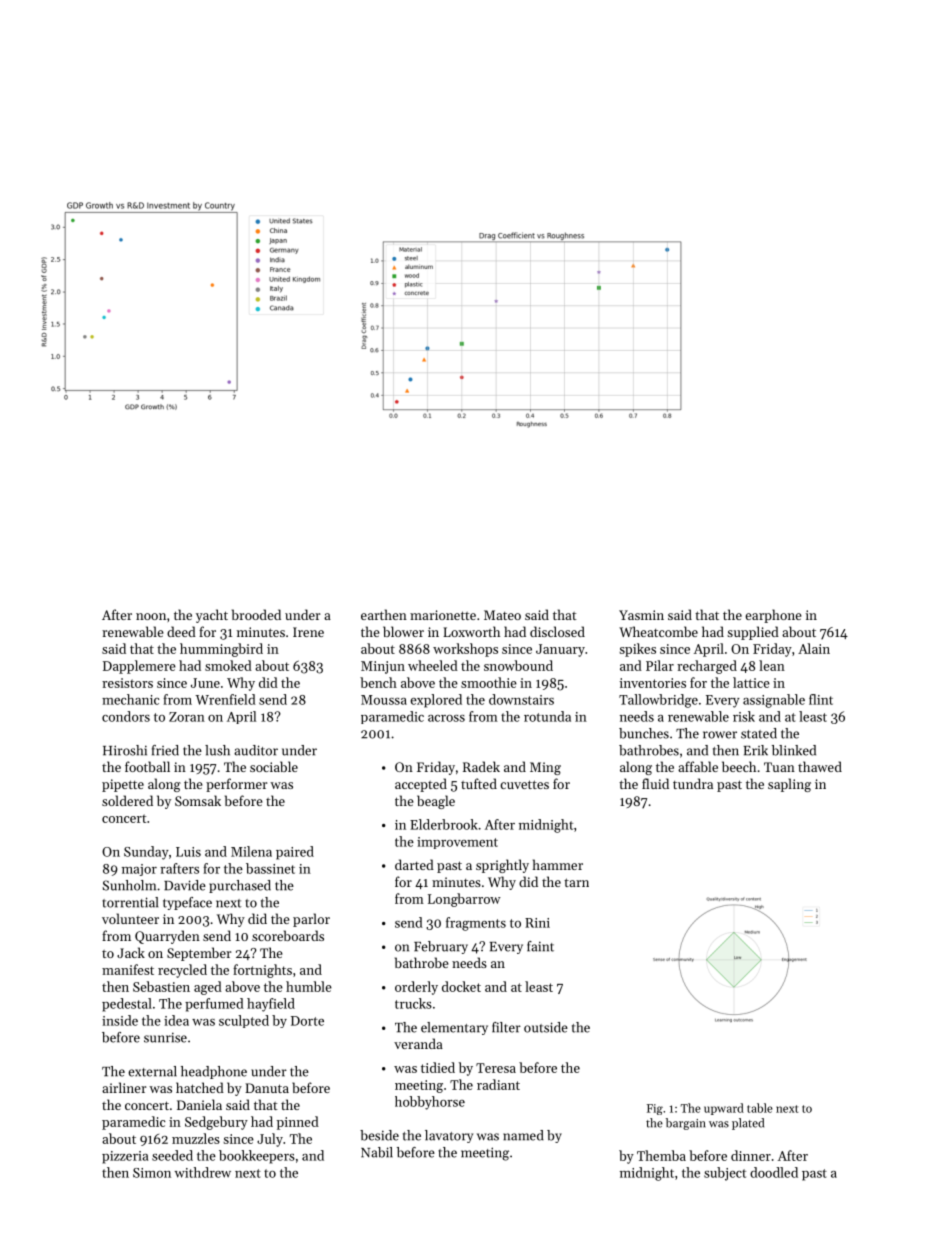  What do you see at coordinates (506, 1027) in the screenshot?
I see `filter` at bounding box center [506, 1027].
